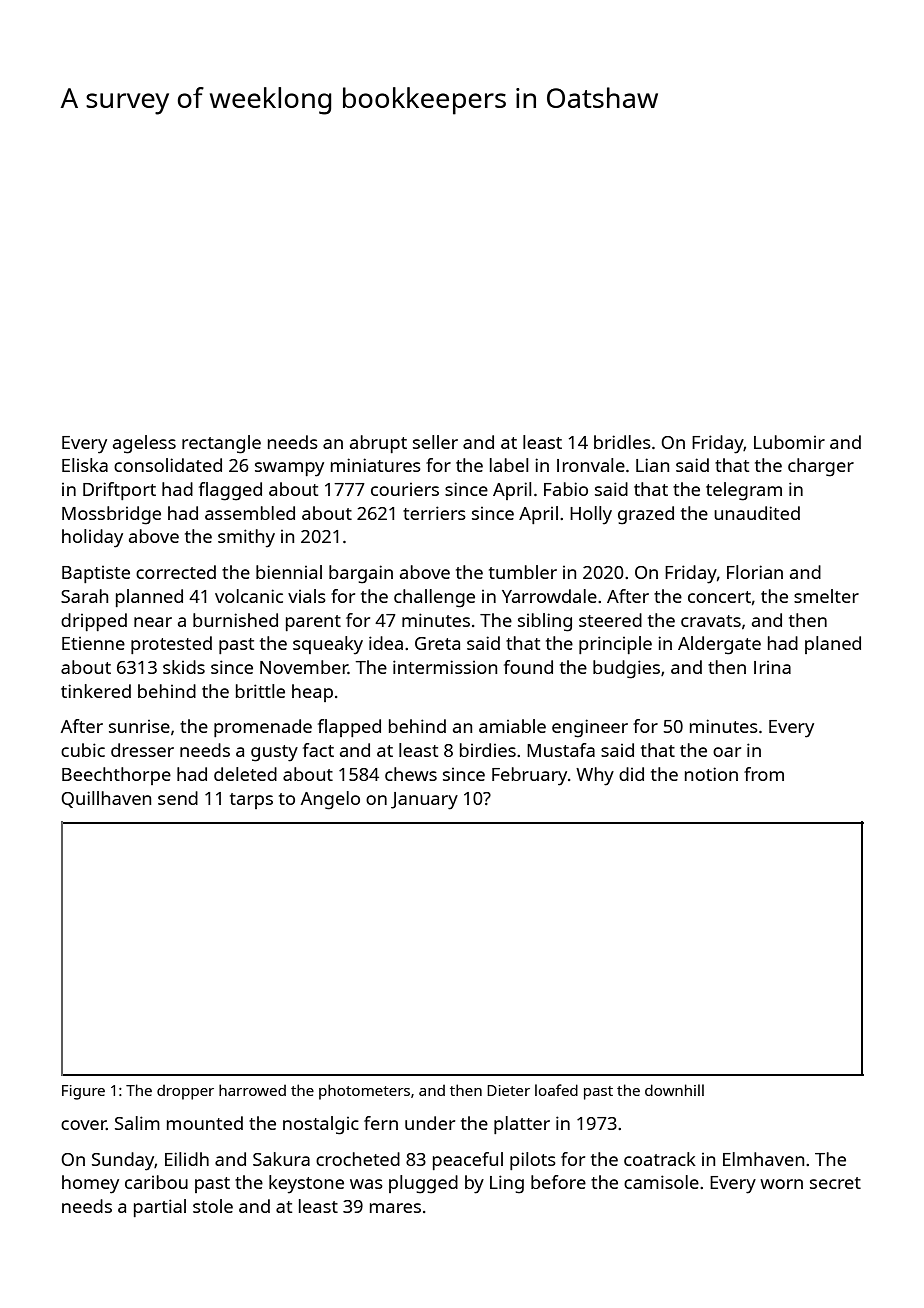  Describe the element at coordinates (591, 515) in the document. I see `Holly` at that location.
